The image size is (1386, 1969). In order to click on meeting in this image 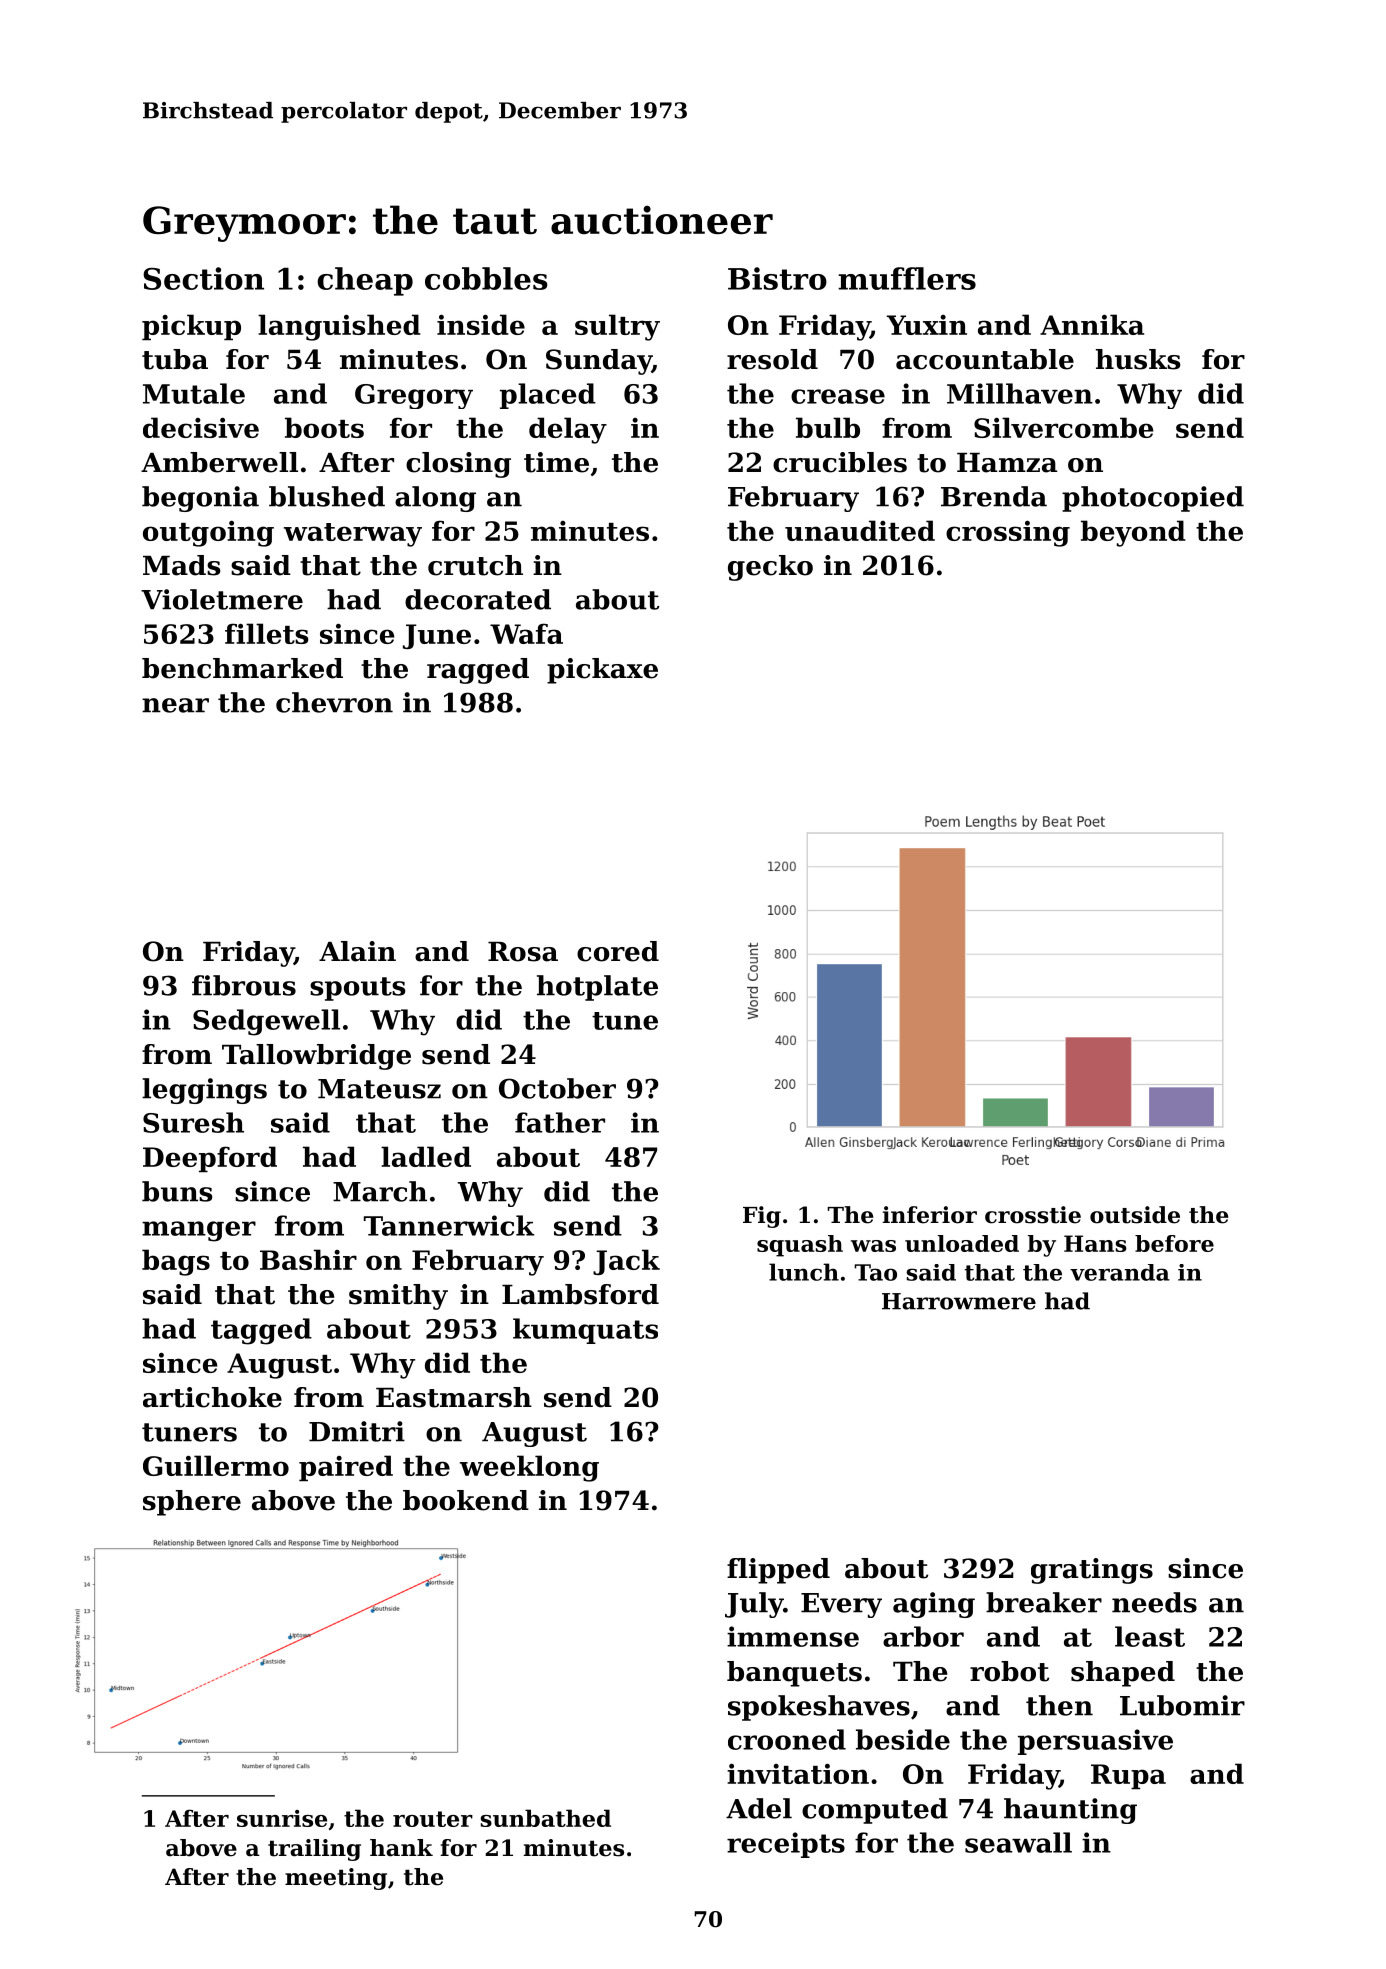, I will do `click(336, 1879)`.
